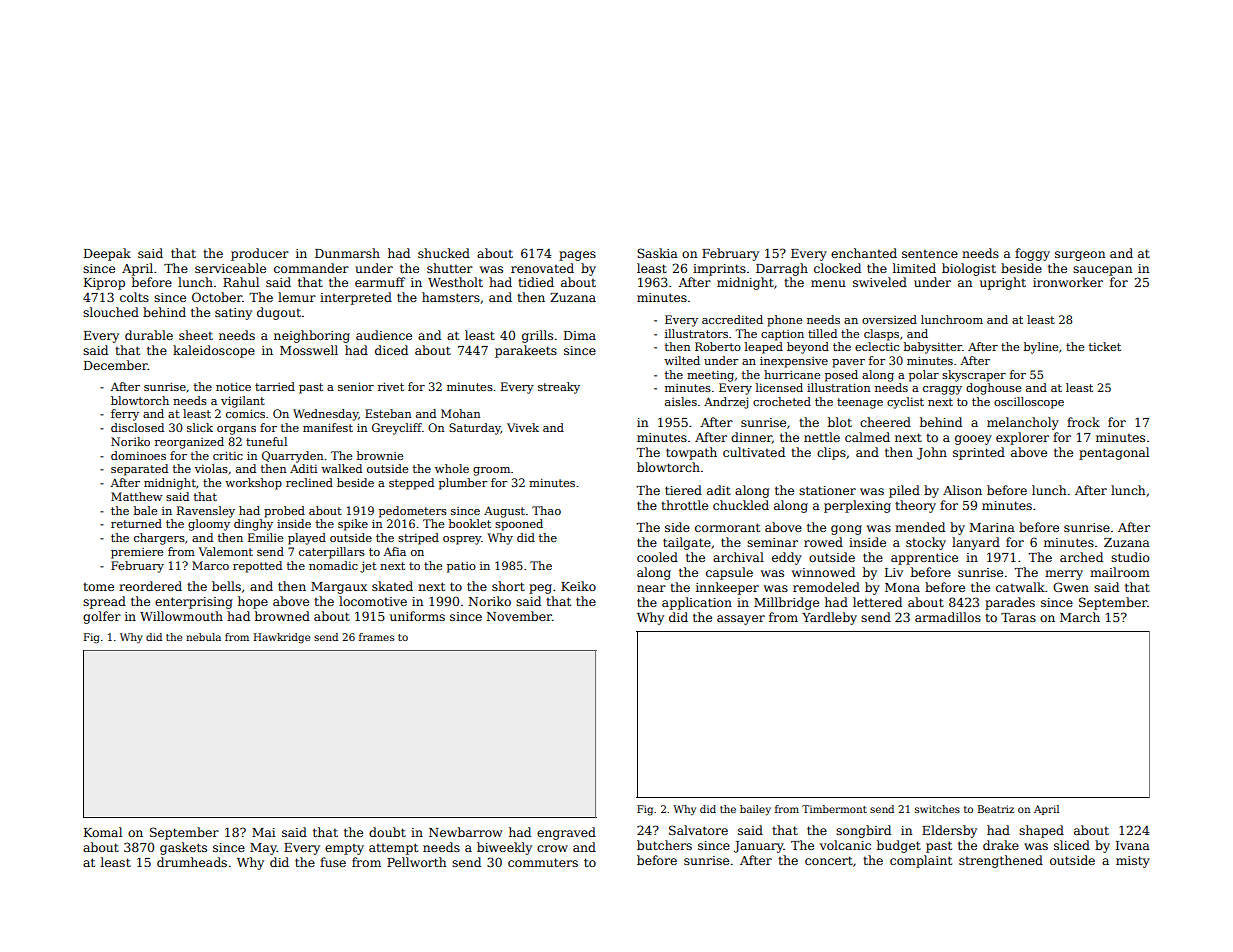 The width and height of the page is (1233, 952). What do you see at coordinates (1102, 271) in the page?
I see `saucepan` at bounding box center [1102, 271].
